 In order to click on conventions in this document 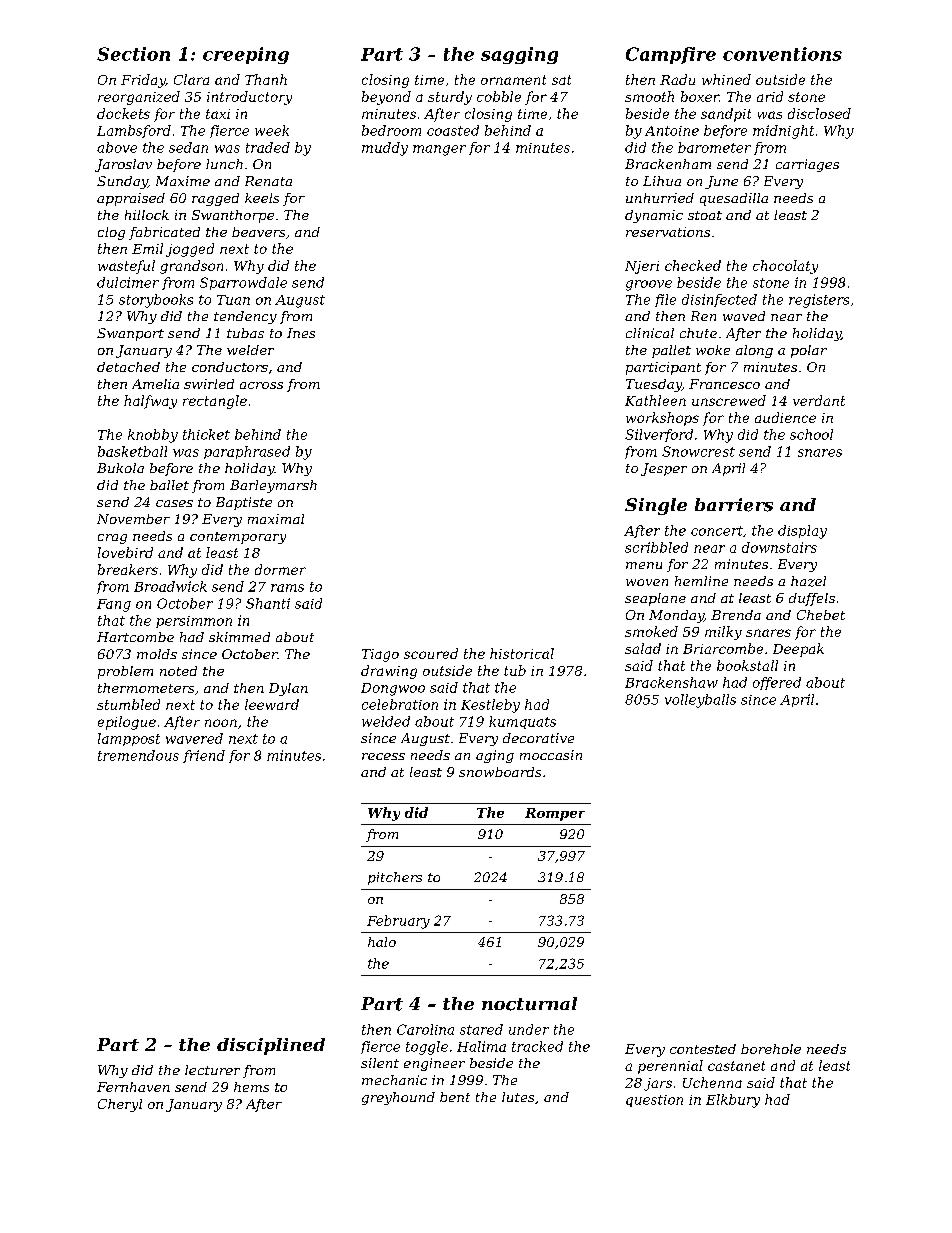, I will do `click(782, 54)`.
